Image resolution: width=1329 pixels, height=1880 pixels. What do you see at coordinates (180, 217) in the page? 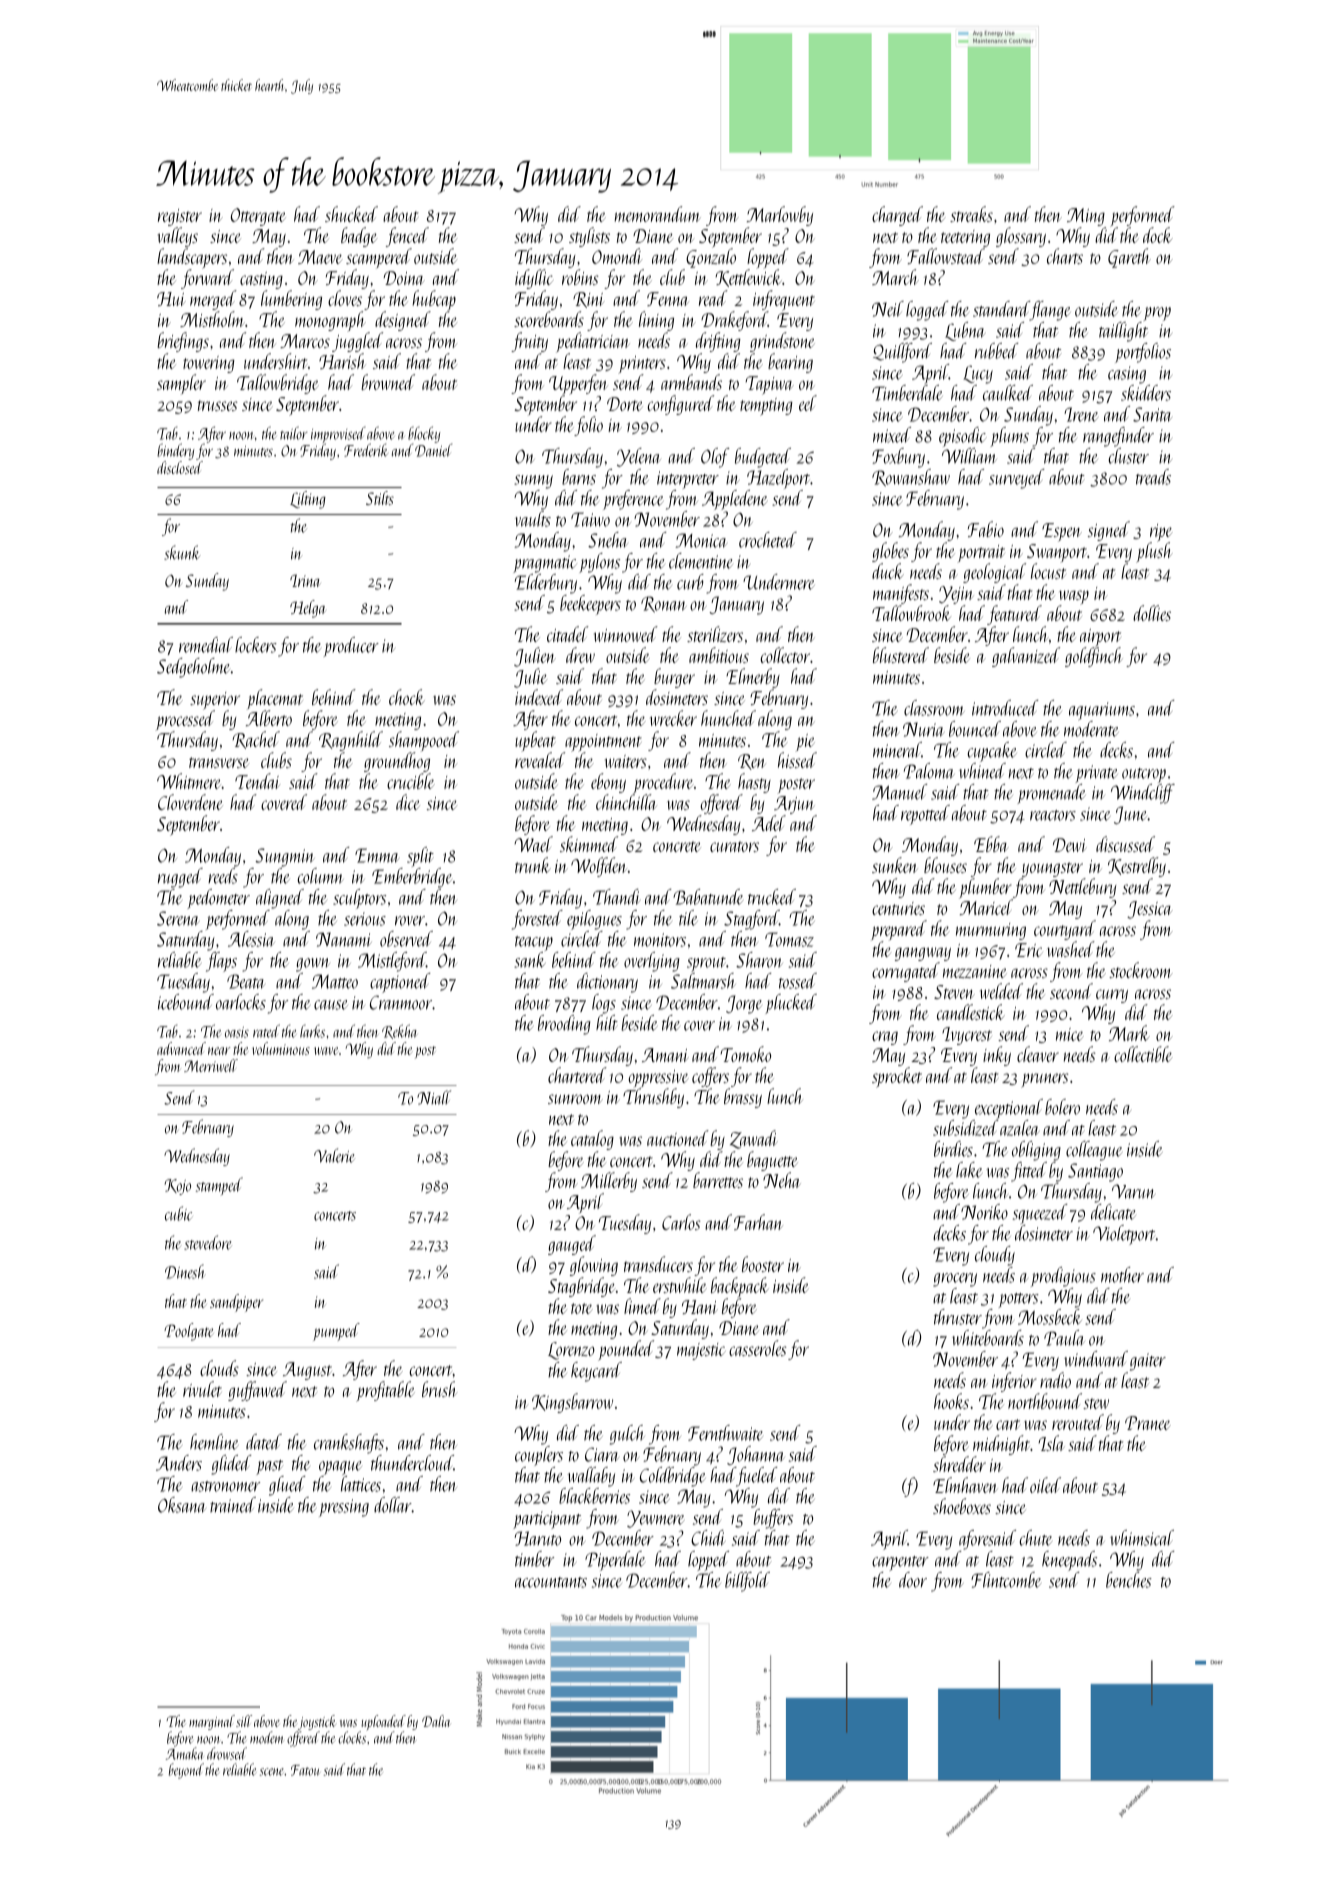
I see `register` at bounding box center [180, 217].
